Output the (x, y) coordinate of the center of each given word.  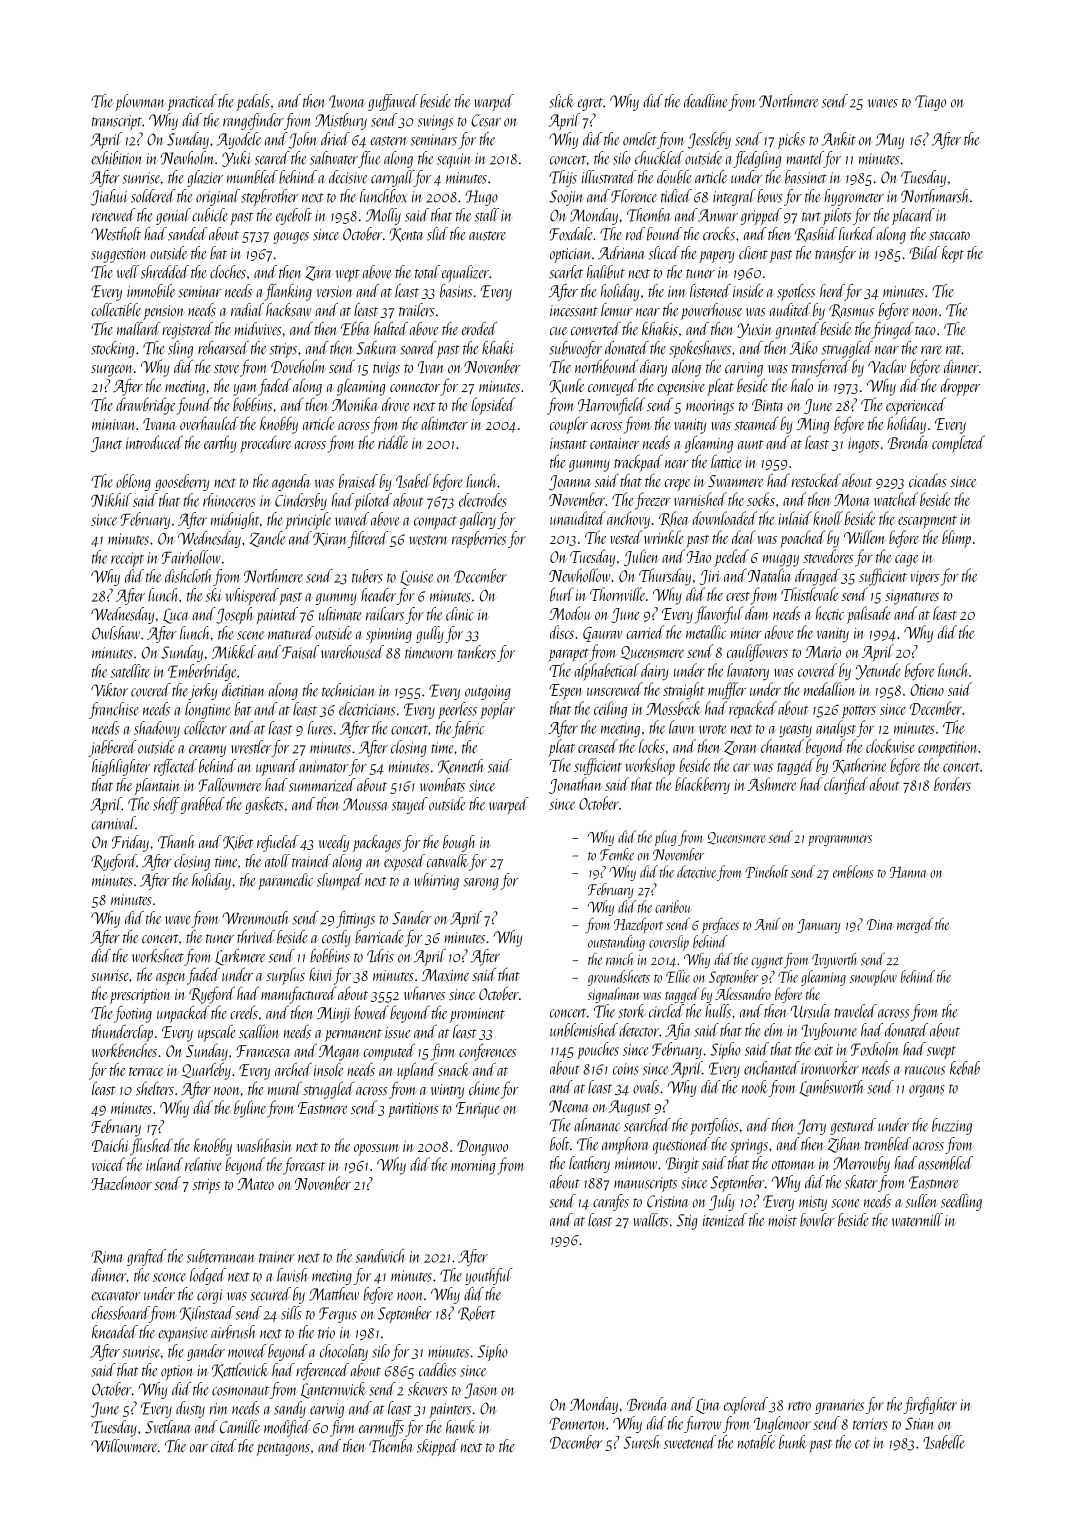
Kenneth (461, 766)
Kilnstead (207, 1313)
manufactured (298, 995)
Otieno (927, 690)
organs (927, 1091)
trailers (417, 310)
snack (454, 1069)
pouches (598, 1050)
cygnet (767, 962)
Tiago (930, 103)
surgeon (112, 371)
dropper (960, 387)
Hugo (481, 198)
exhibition (116, 158)
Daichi (110, 1145)
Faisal (300, 652)
